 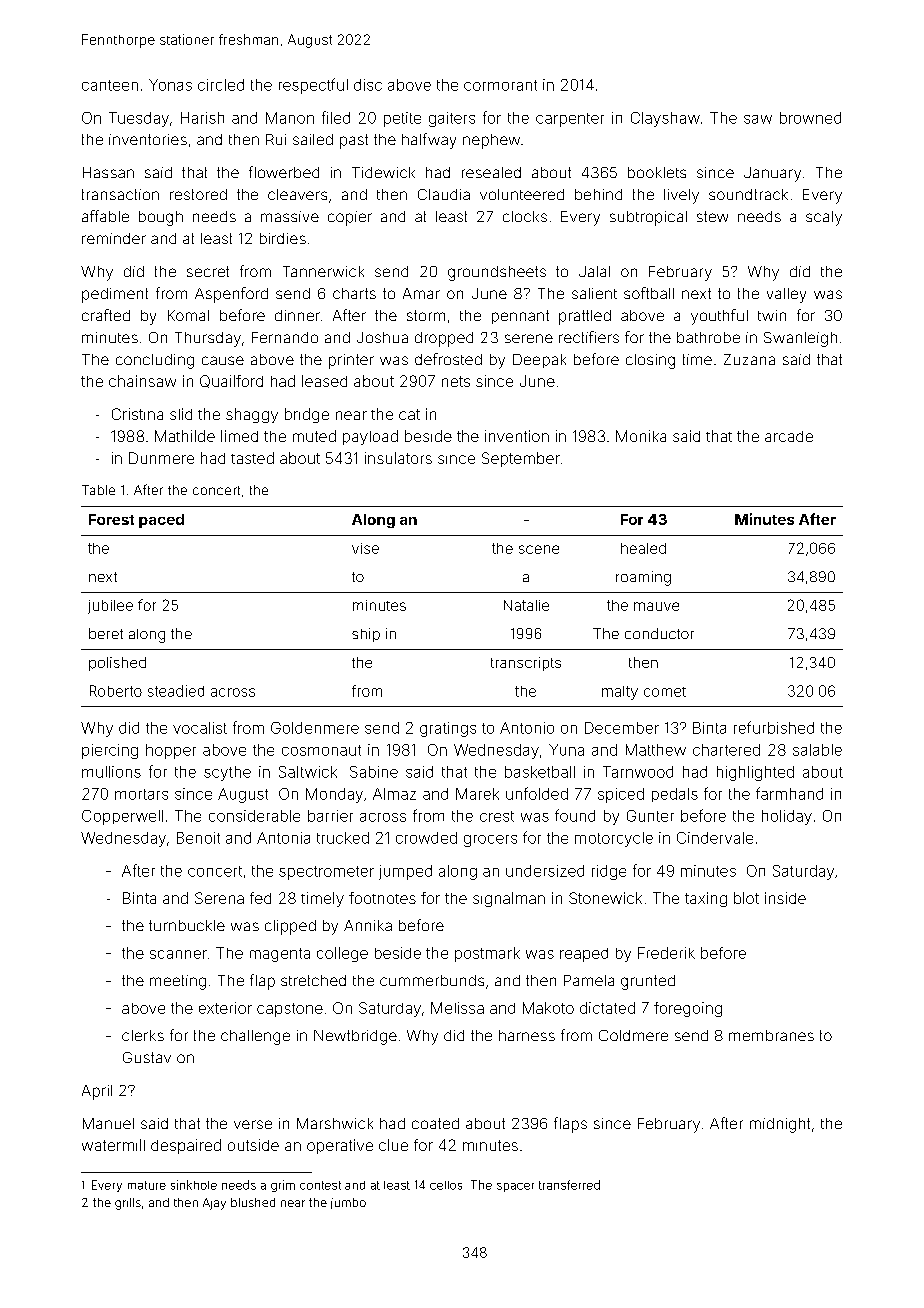 I want to click on grocers, so click(x=490, y=841).
